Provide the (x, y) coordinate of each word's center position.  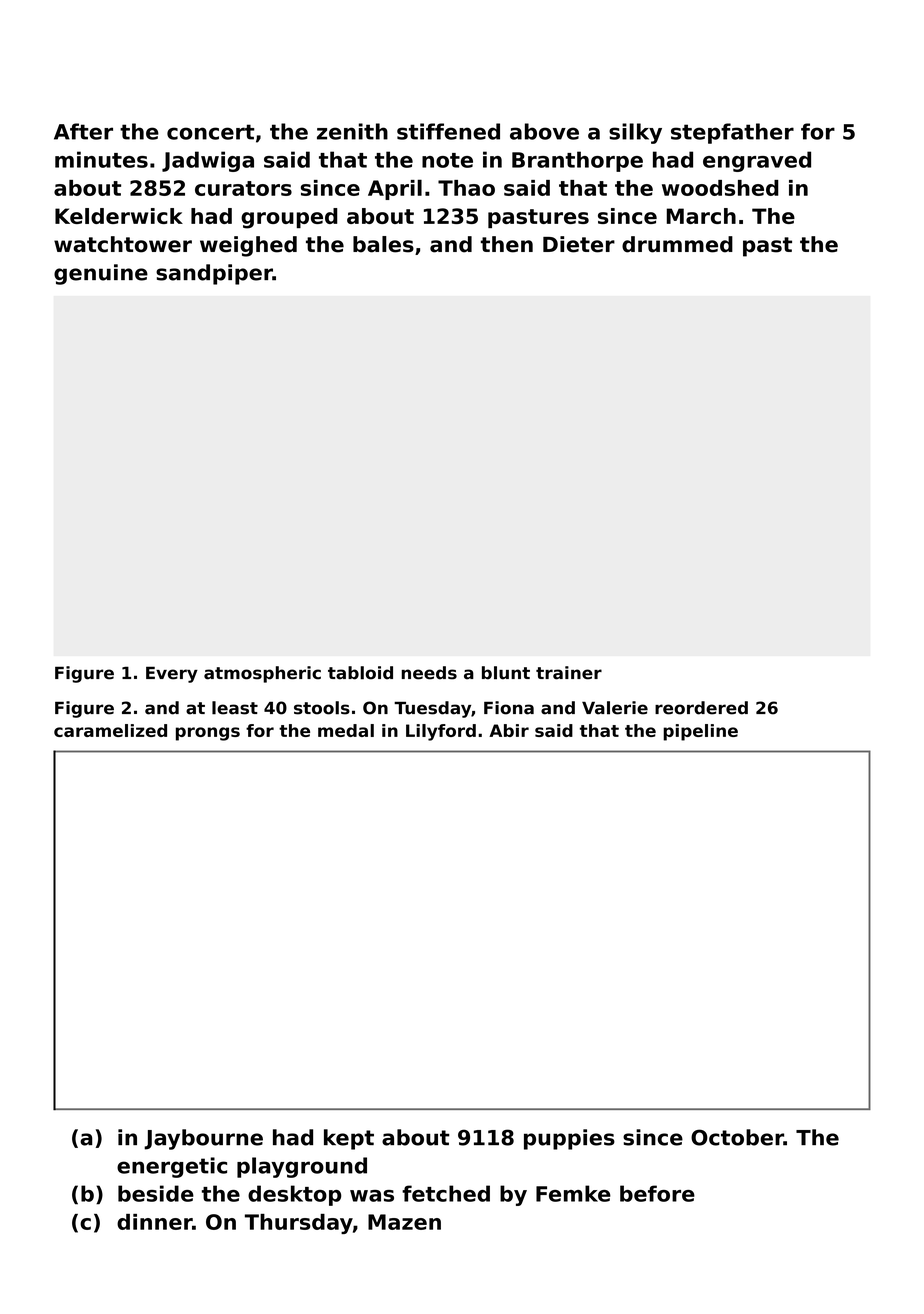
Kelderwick (119, 216)
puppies (569, 1139)
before (657, 1193)
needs (429, 673)
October (737, 1137)
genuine (101, 274)
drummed (677, 244)
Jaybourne (203, 1139)
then (507, 244)
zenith (352, 131)
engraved (757, 161)
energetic (172, 1167)
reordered (701, 708)
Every (172, 674)
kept (349, 1139)
